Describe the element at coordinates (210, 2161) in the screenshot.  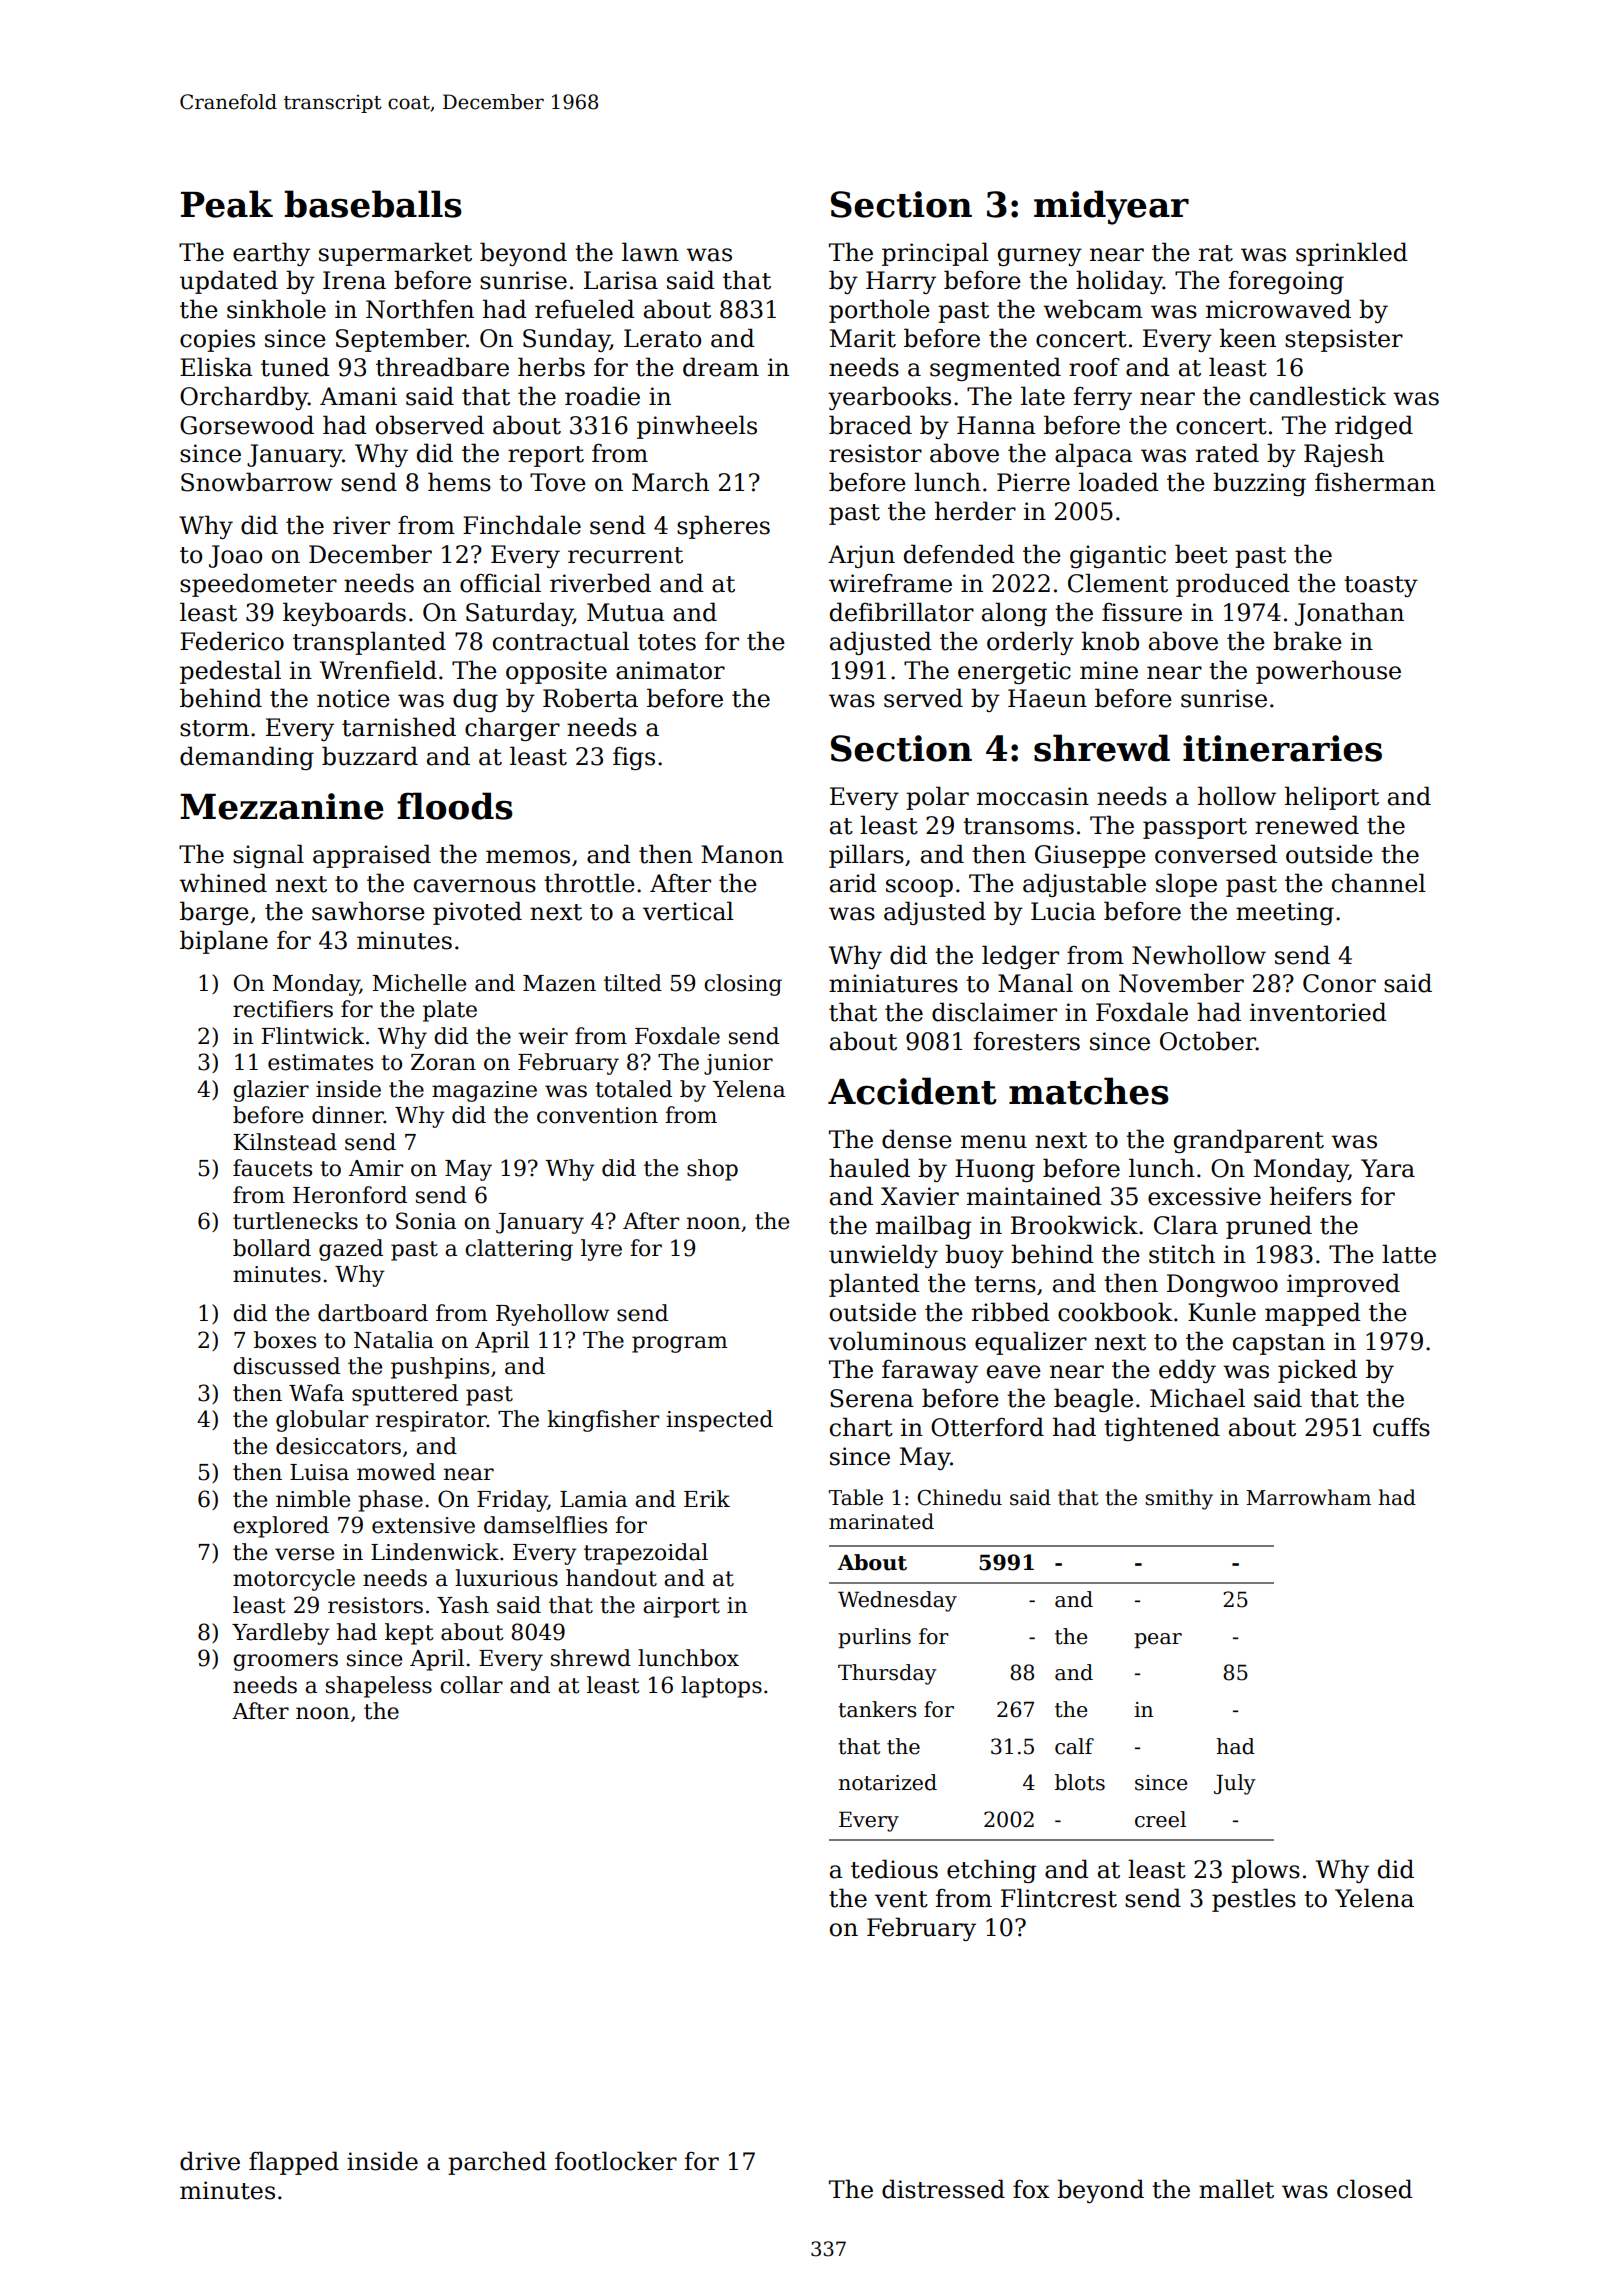
I see `drive` at that location.
